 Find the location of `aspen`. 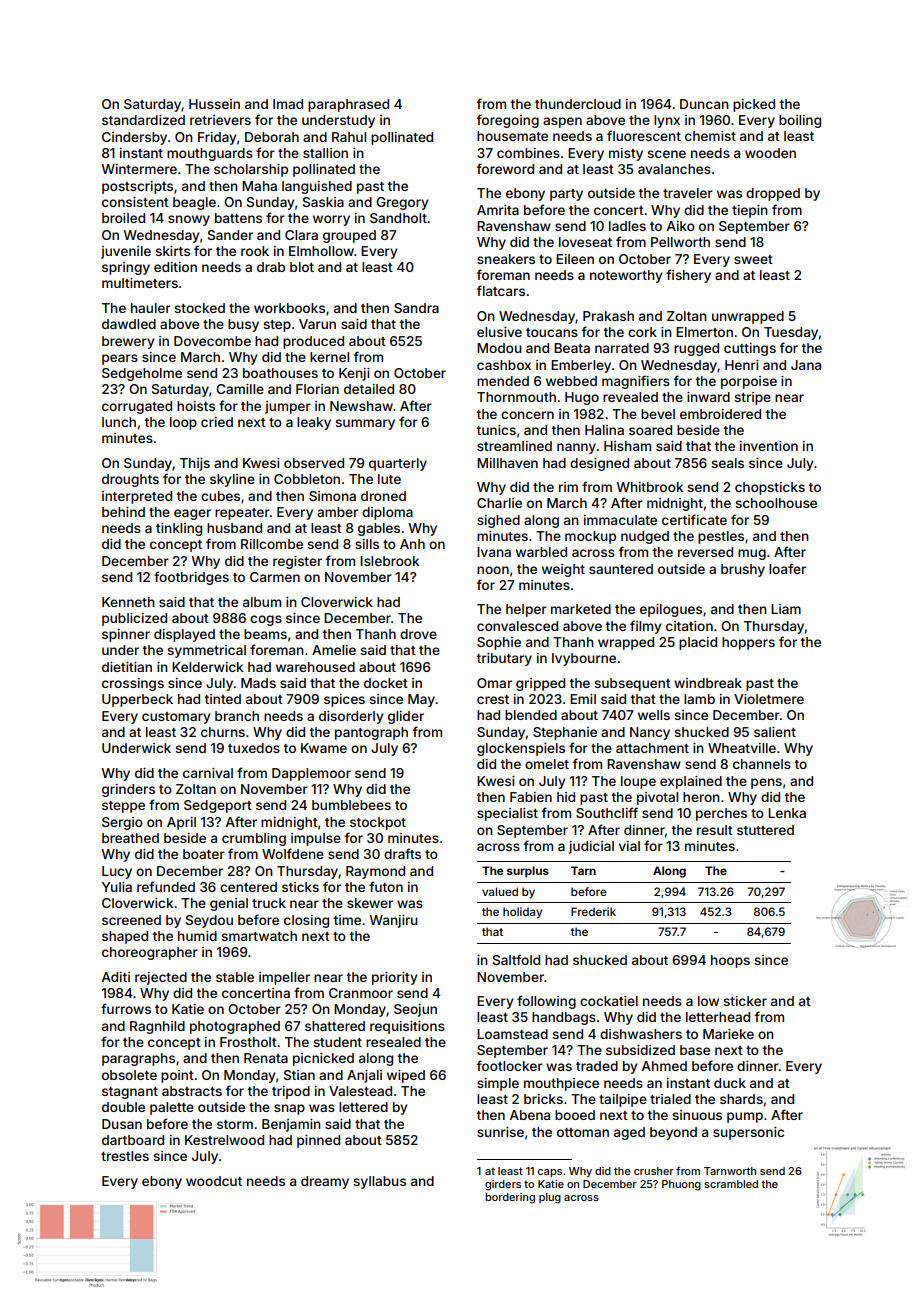

aspen is located at coordinates (562, 122).
